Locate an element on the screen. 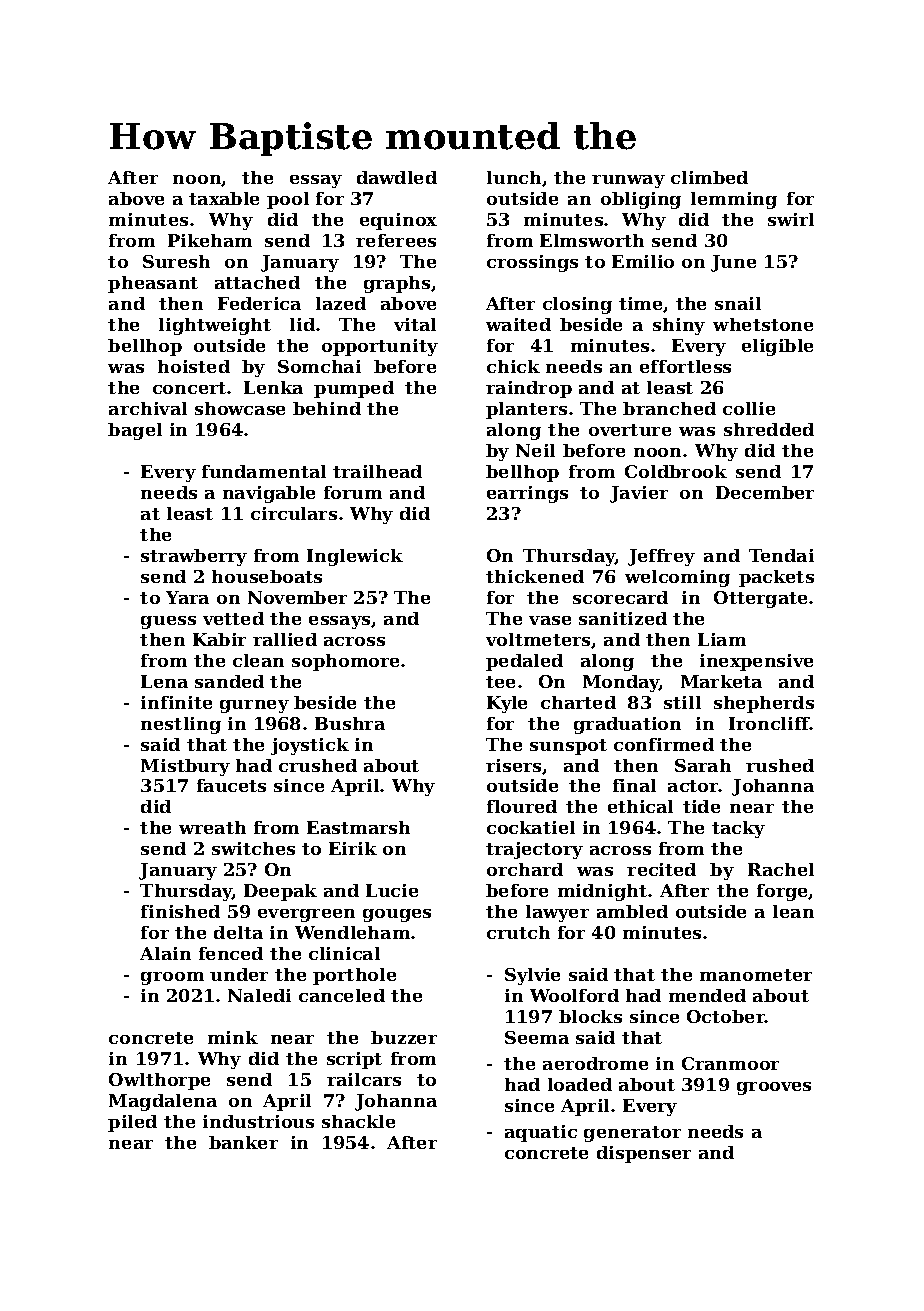  Emilio is located at coordinates (643, 261).
